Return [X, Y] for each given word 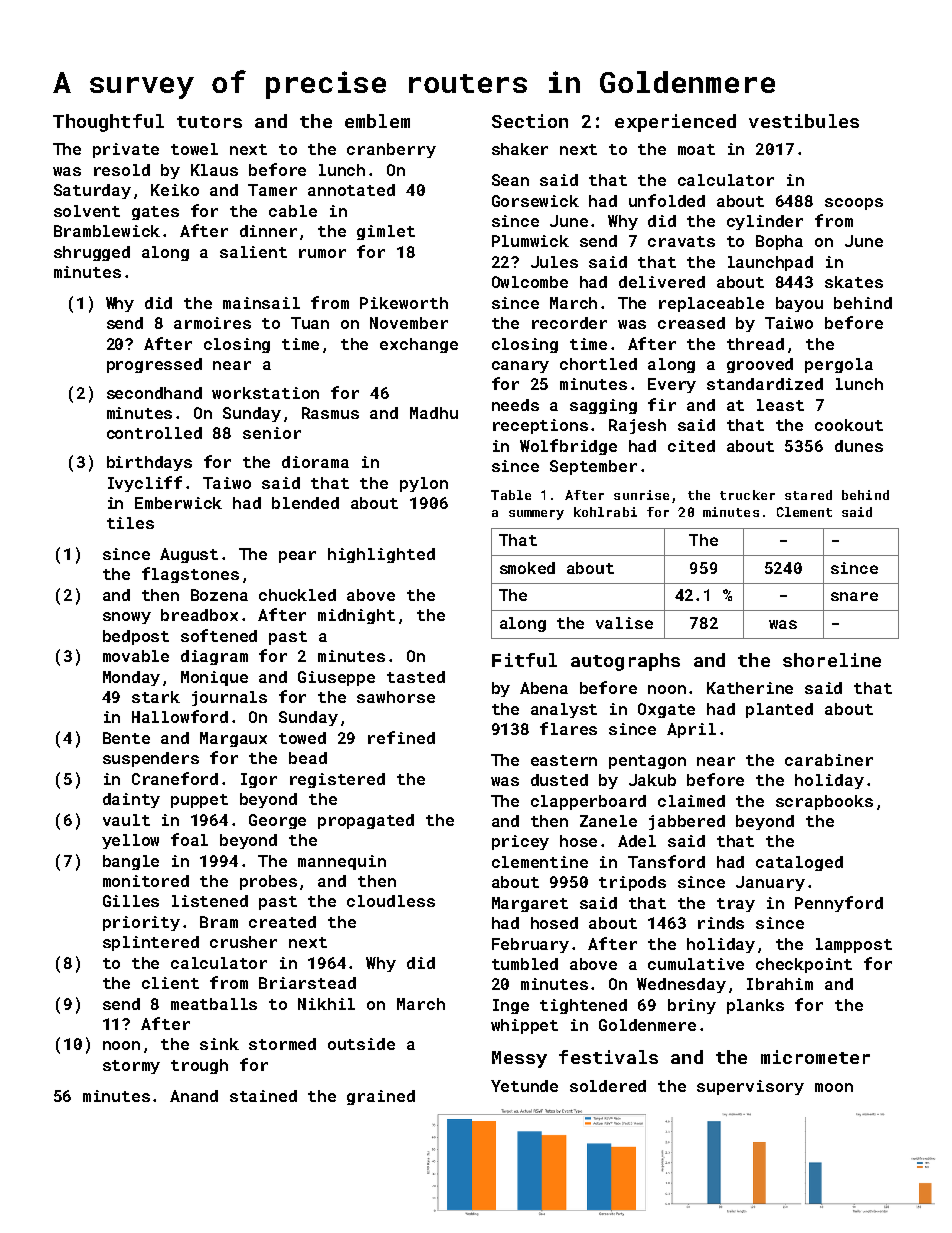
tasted [416, 677]
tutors [209, 122]
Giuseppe [336, 678]
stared [808, 495]
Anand [194, 1096]
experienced [675, 123]
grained [381, 1097]
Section [530, 121]
